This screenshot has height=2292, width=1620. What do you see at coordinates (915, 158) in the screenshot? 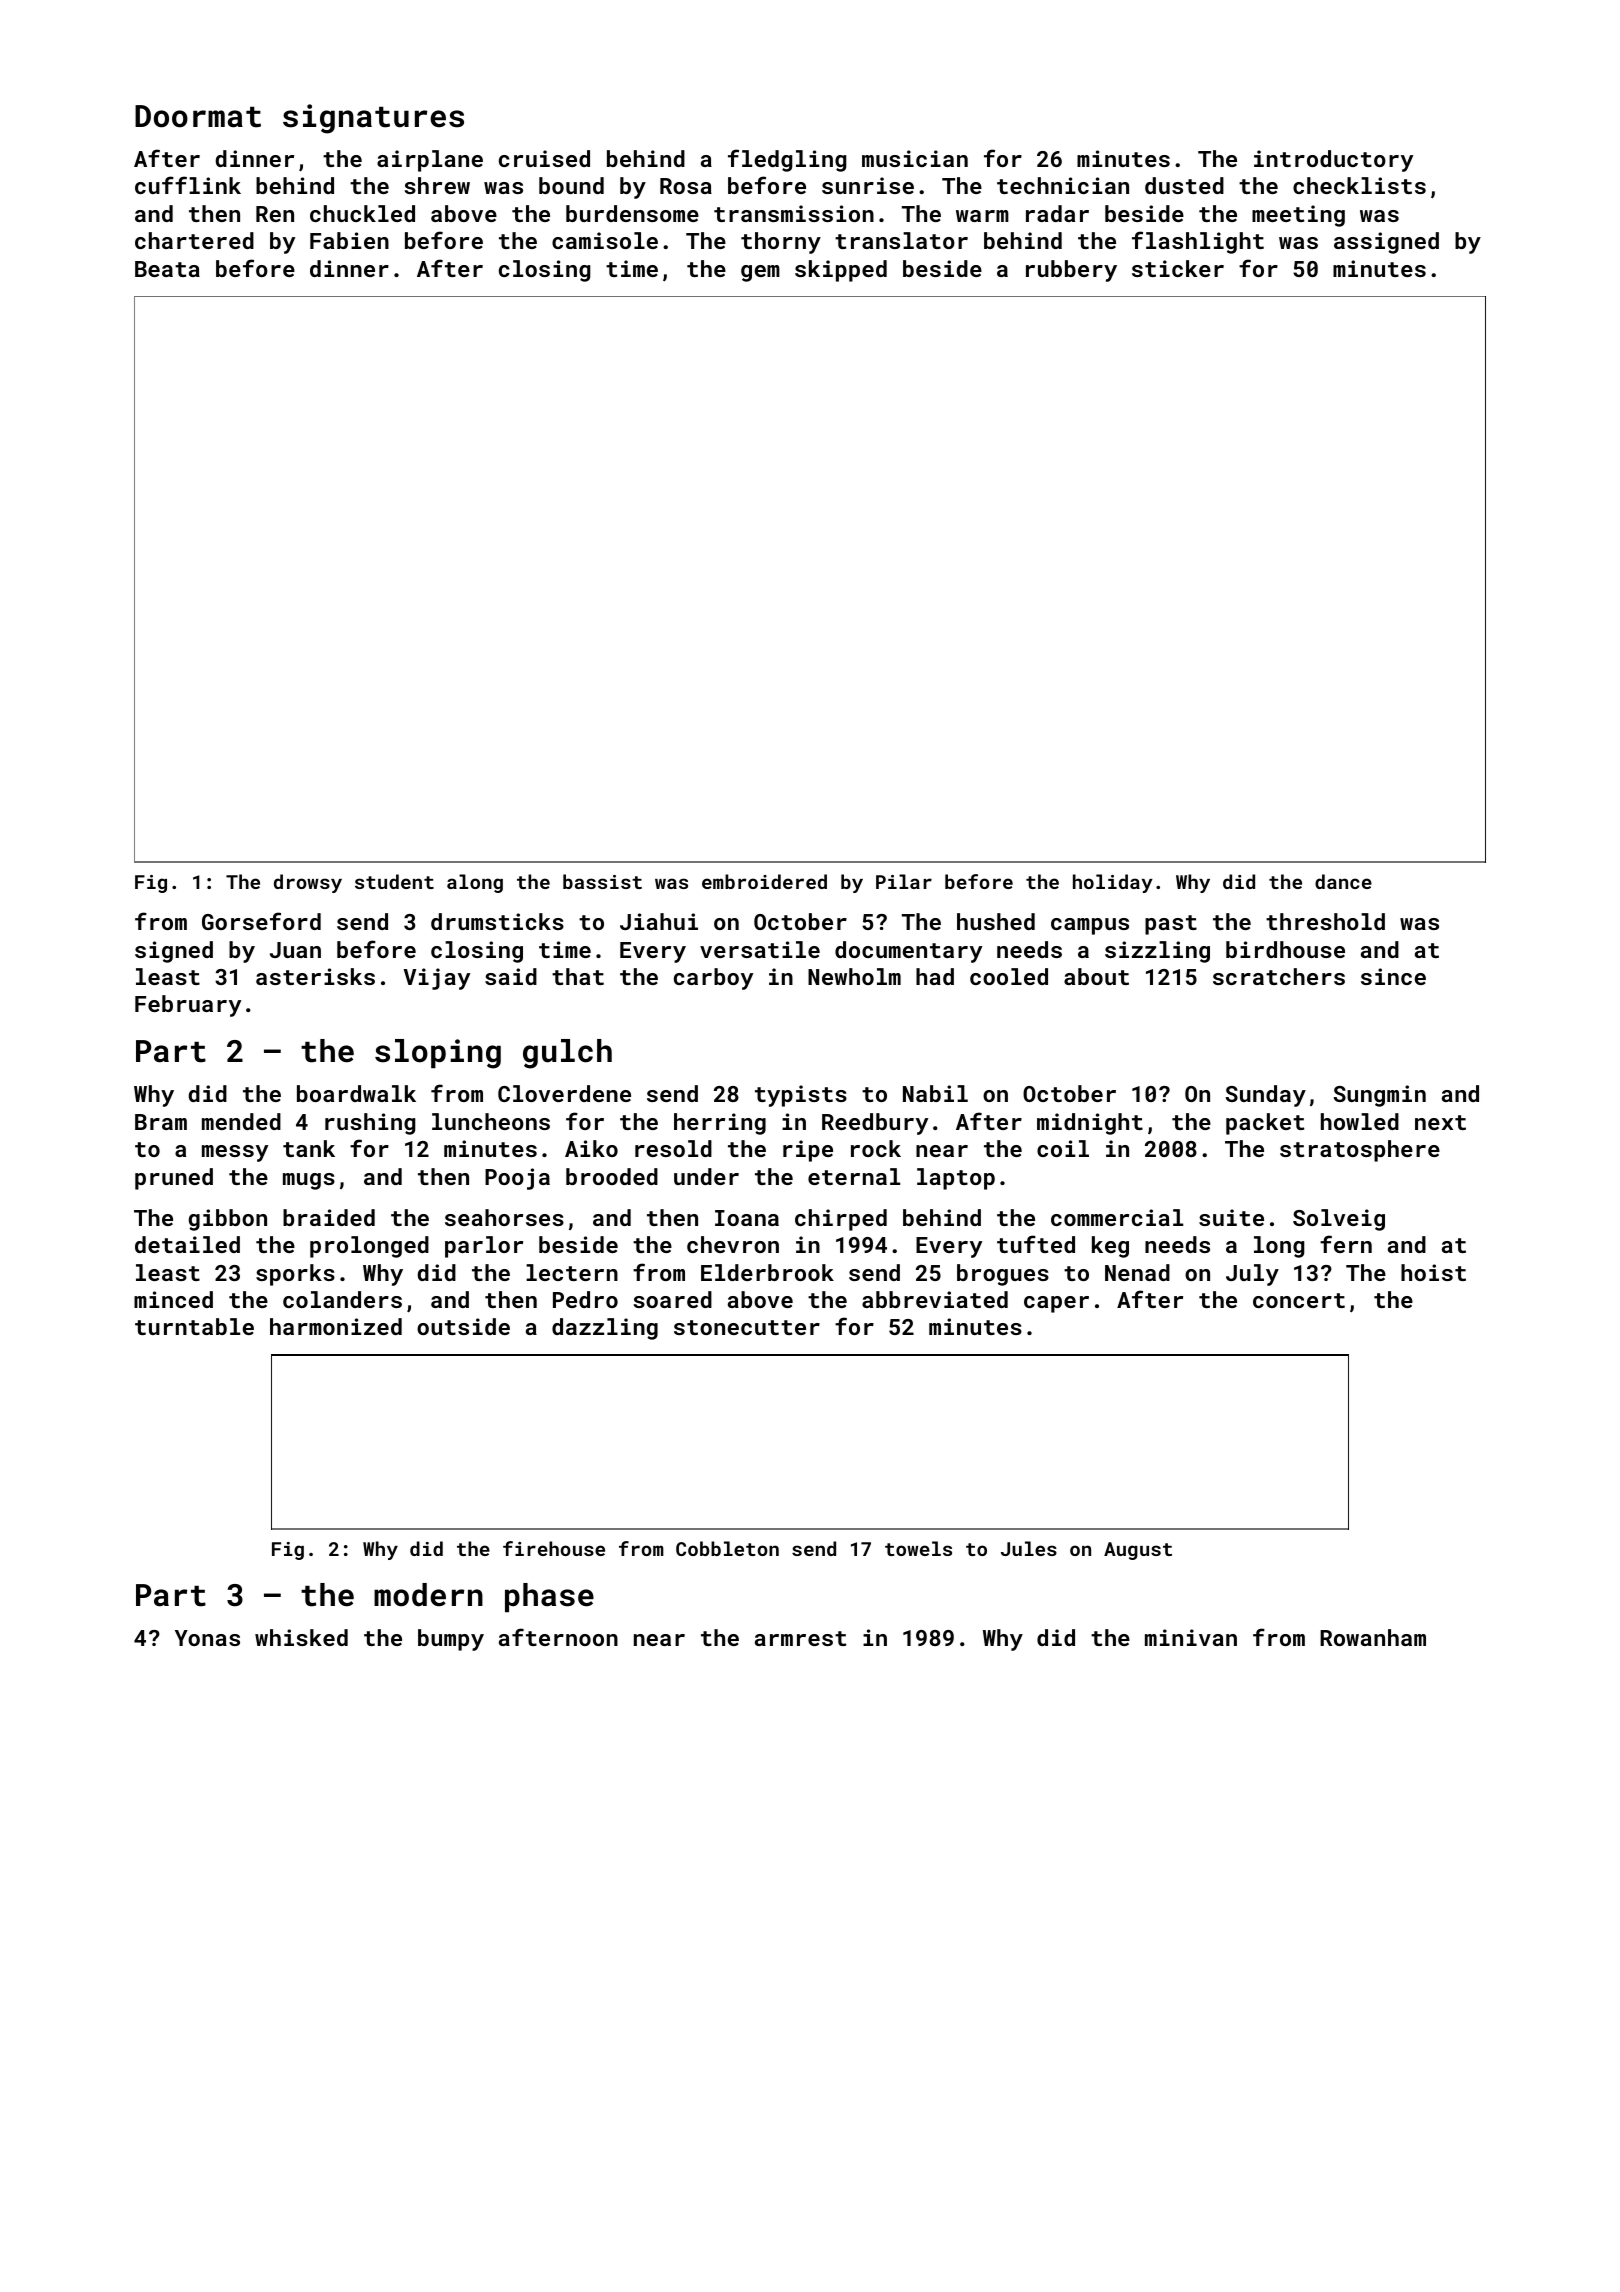
I see `musician` at bounding box center [915, 158].
